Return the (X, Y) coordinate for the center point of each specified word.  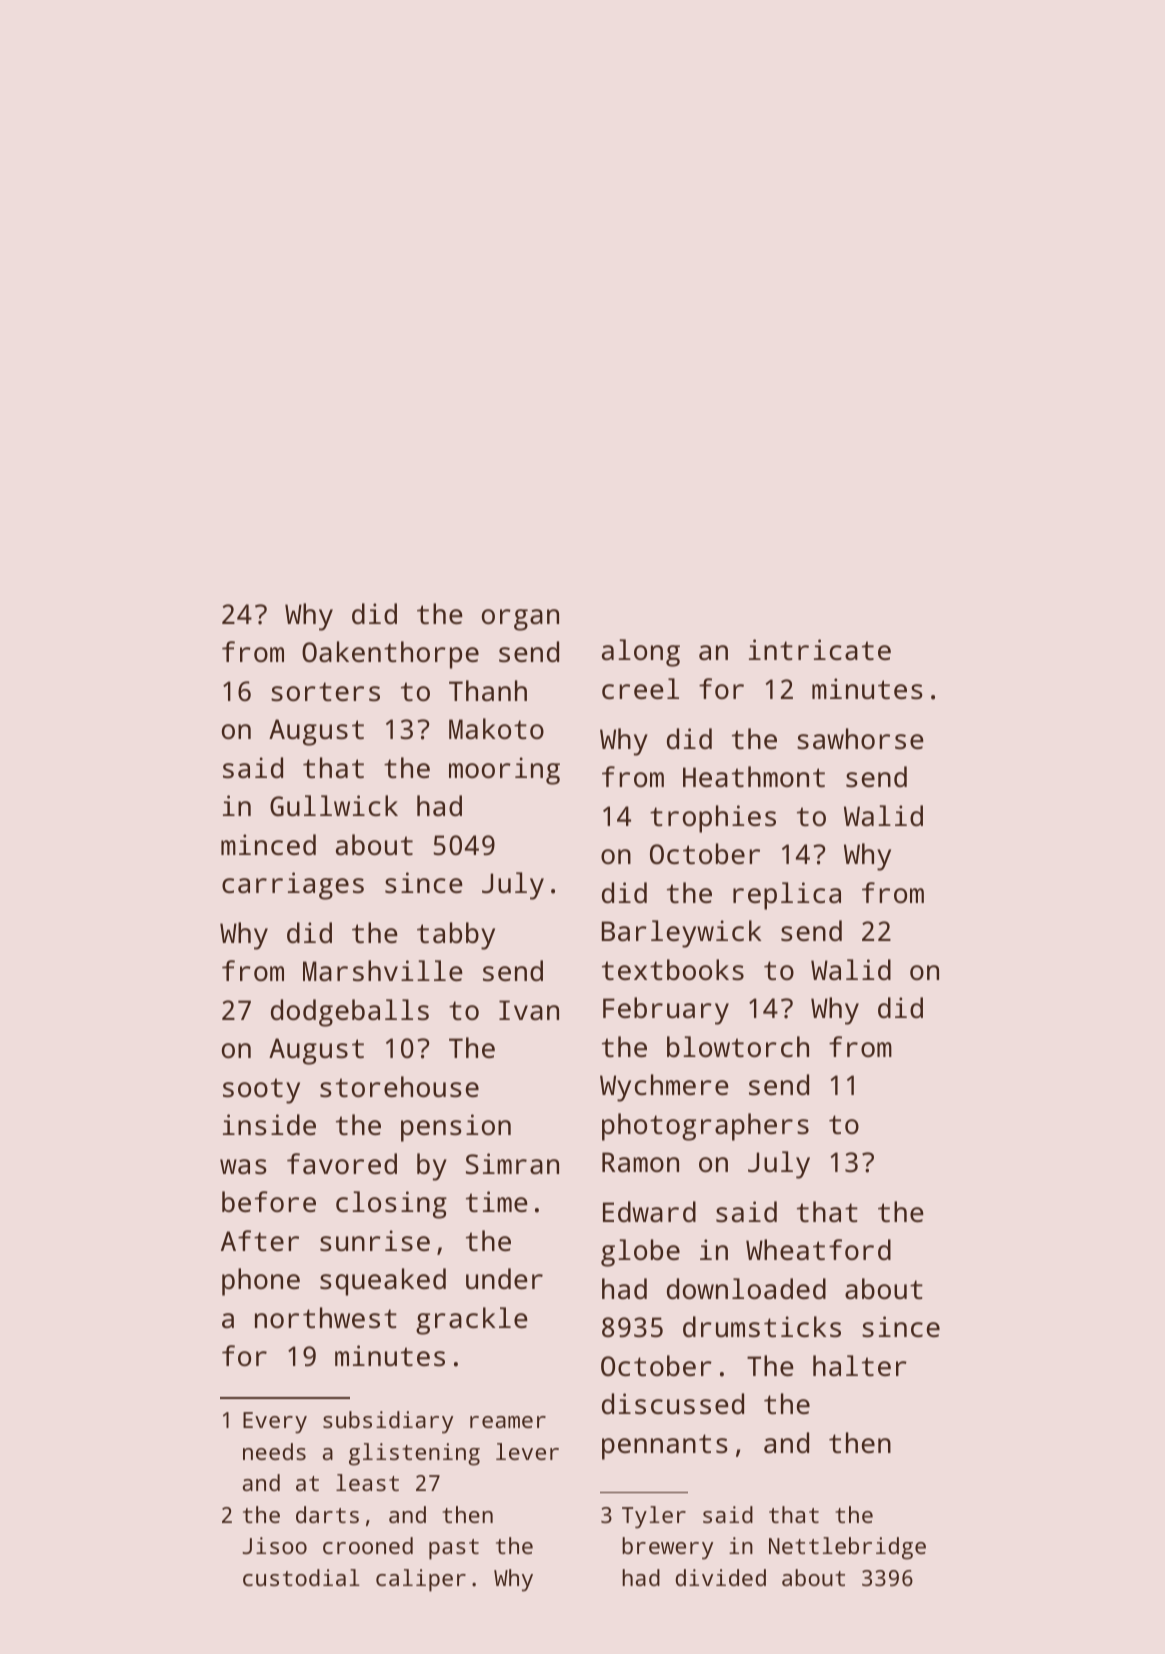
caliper (421, 1580)
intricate (820, 649)
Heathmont (754, 777)
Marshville (383, 971)
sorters (325, 692)
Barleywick (681, 934)
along (641, 653)
